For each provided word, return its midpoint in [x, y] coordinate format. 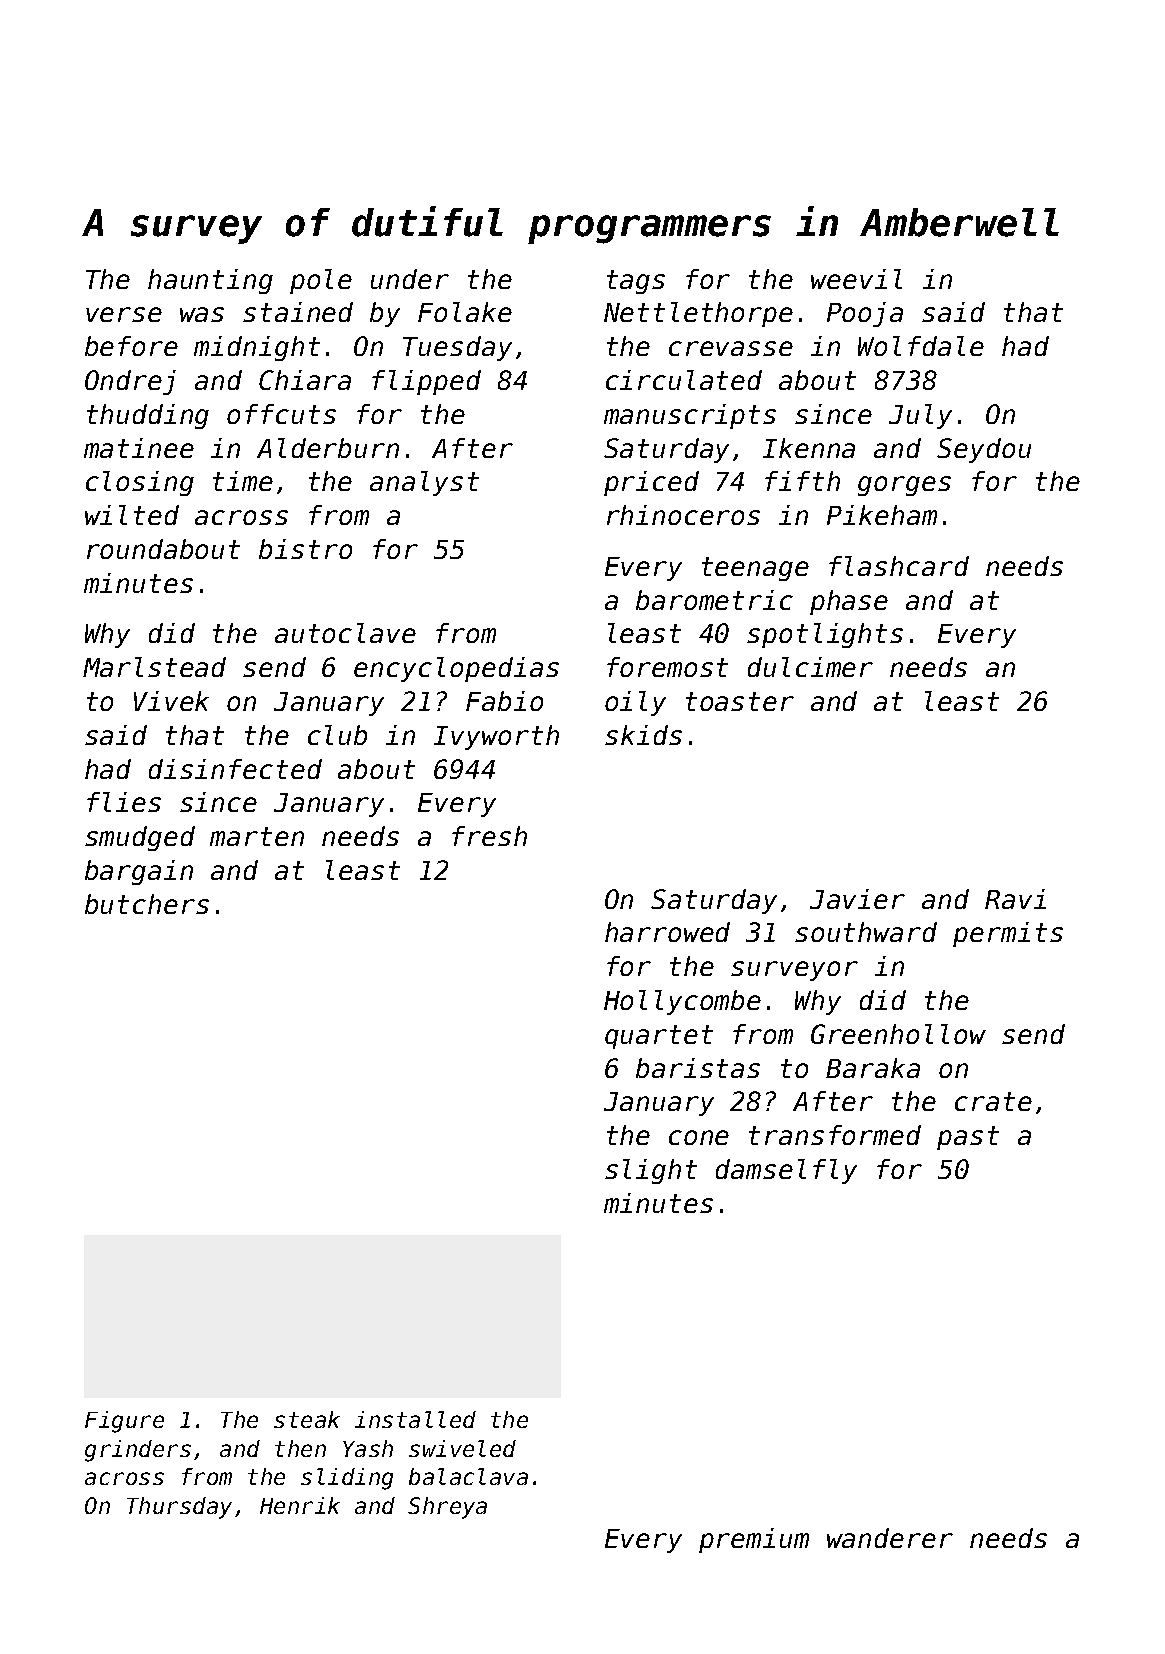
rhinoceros [683, 515]
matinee [139, 448]
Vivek [171, 701]
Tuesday [457, 348]
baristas [698, 1068]
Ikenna [809, 448]
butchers [147, 904]
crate [993, 1101]
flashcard [899, 566]
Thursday [179, 1508]
